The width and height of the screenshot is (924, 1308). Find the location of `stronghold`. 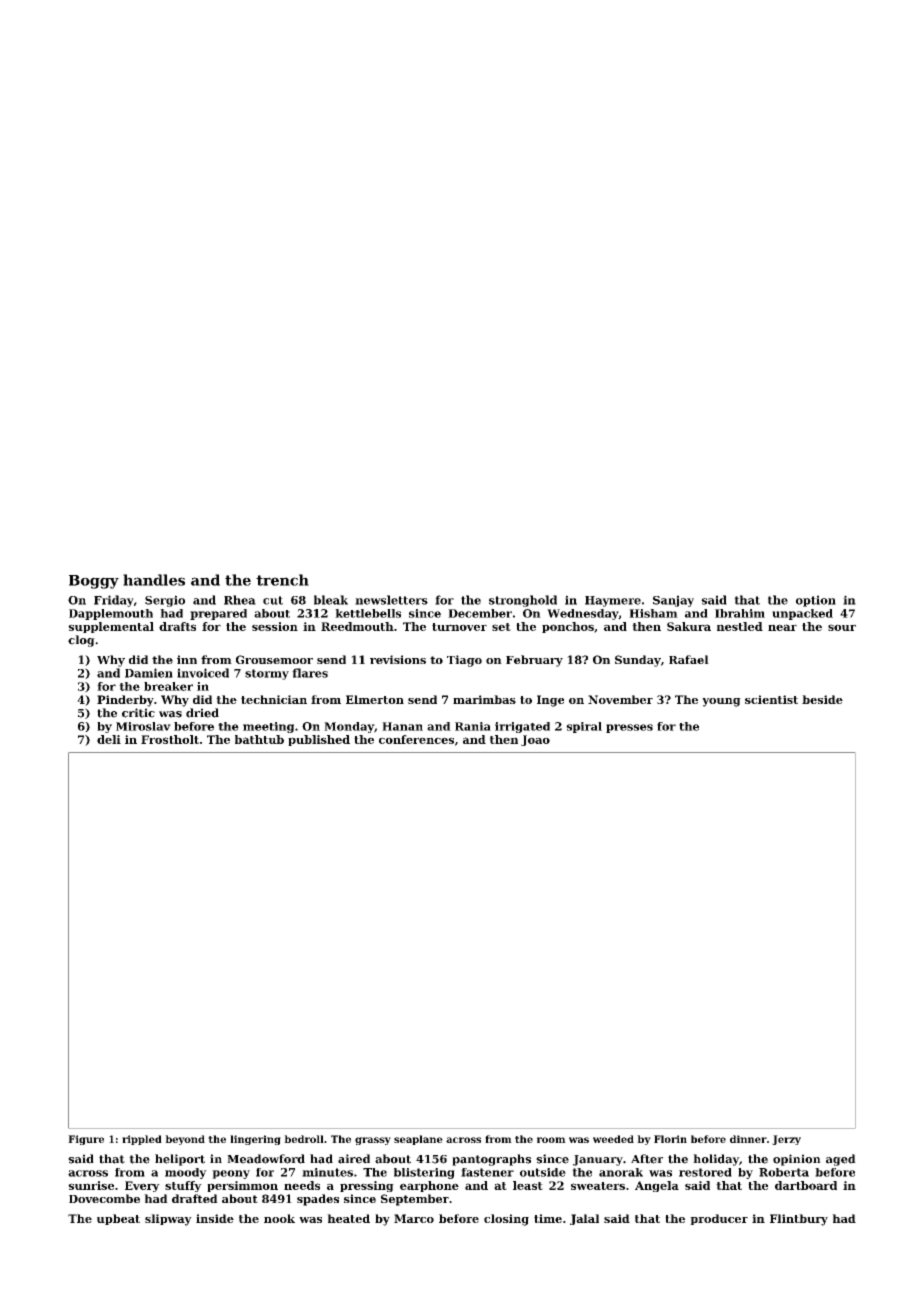

stronghold is located at coordinates (523, 601).
